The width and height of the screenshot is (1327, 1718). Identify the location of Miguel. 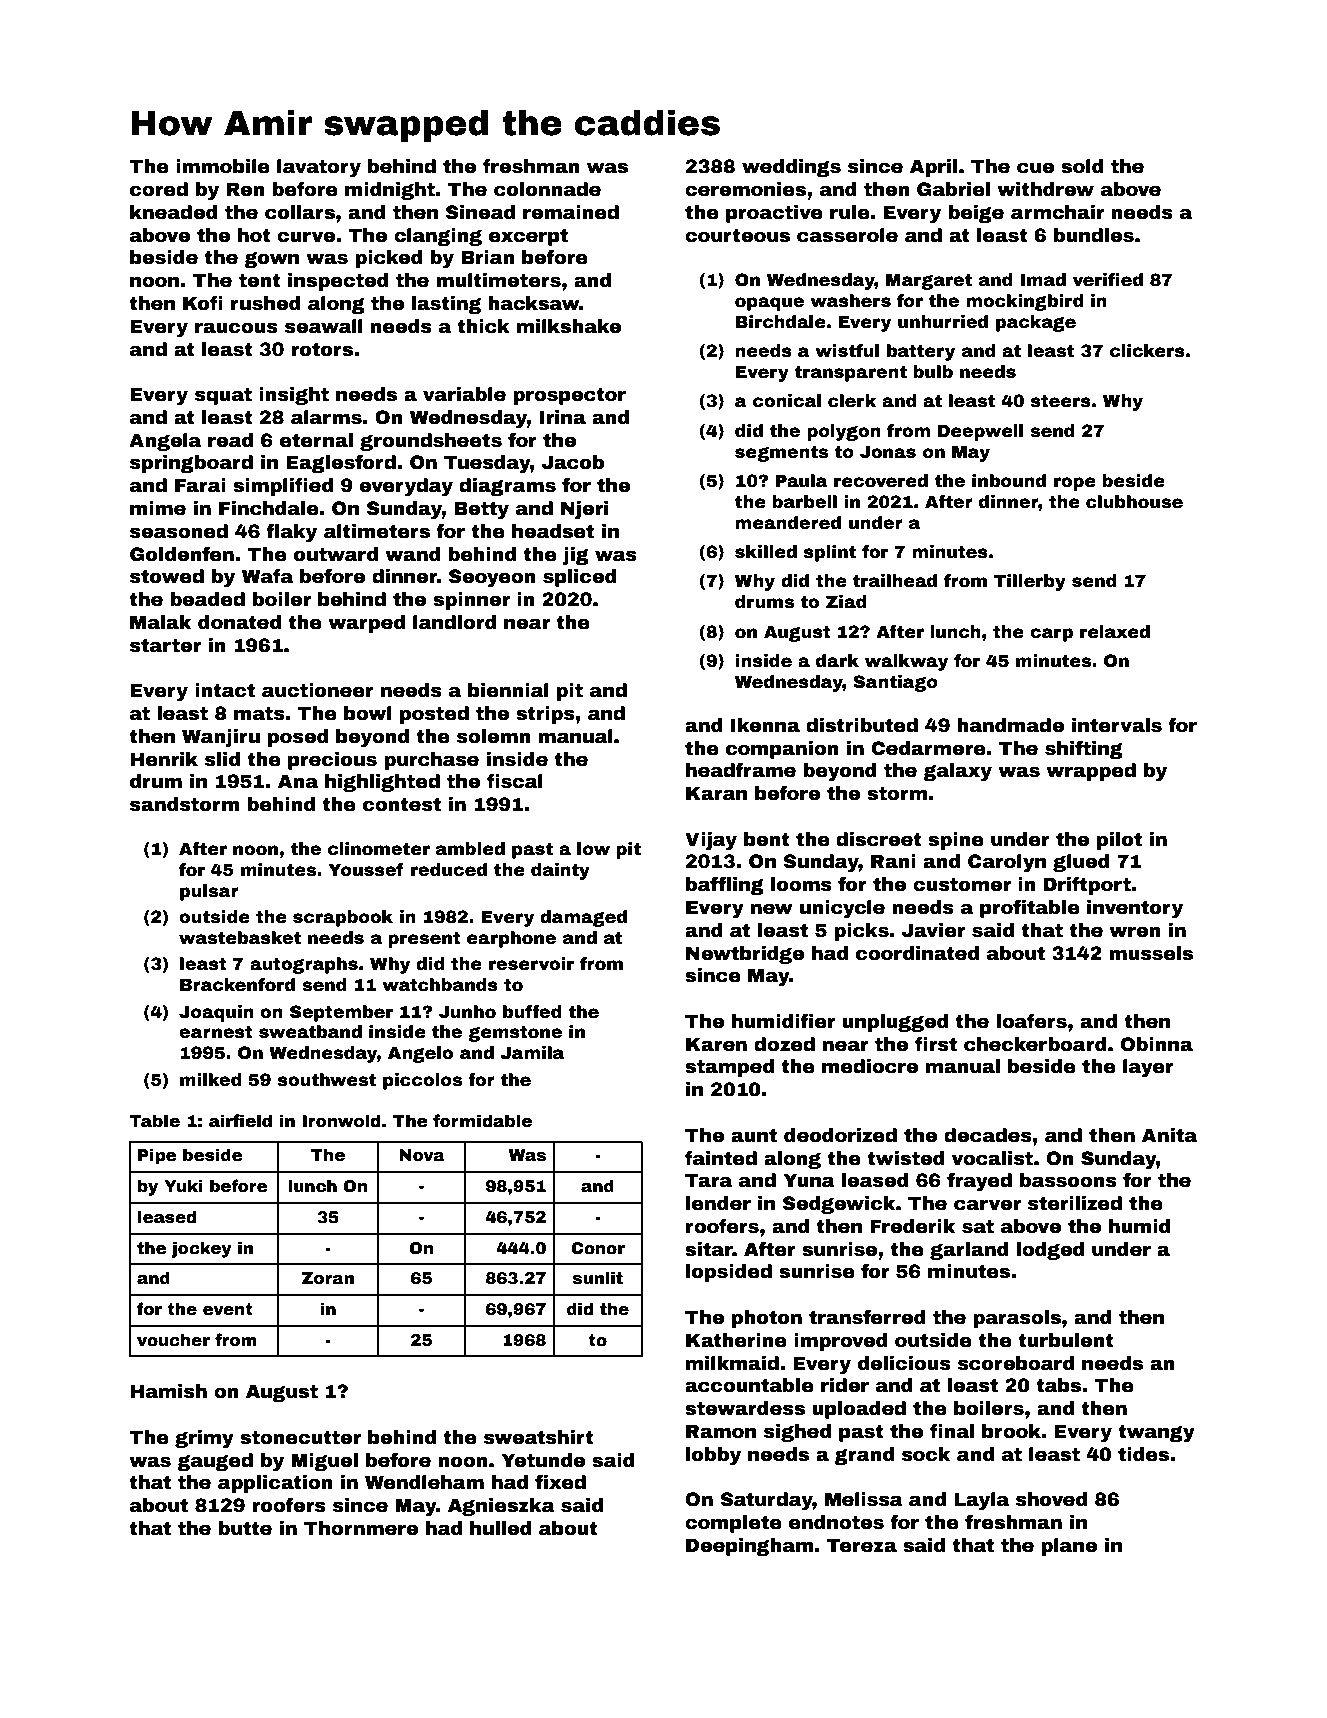
(324, 1462).
